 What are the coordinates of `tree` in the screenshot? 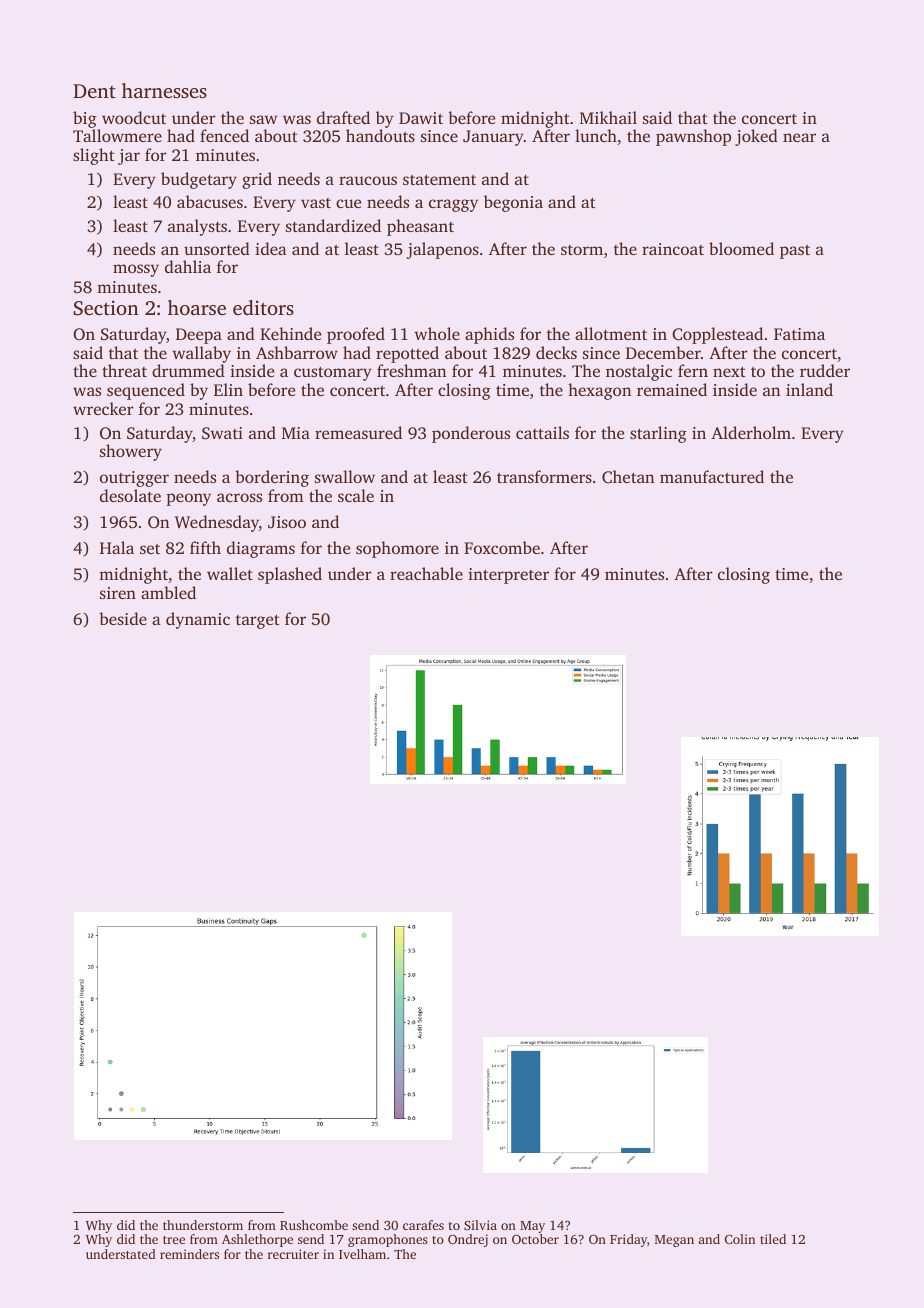 It's located at (174, 1240).
